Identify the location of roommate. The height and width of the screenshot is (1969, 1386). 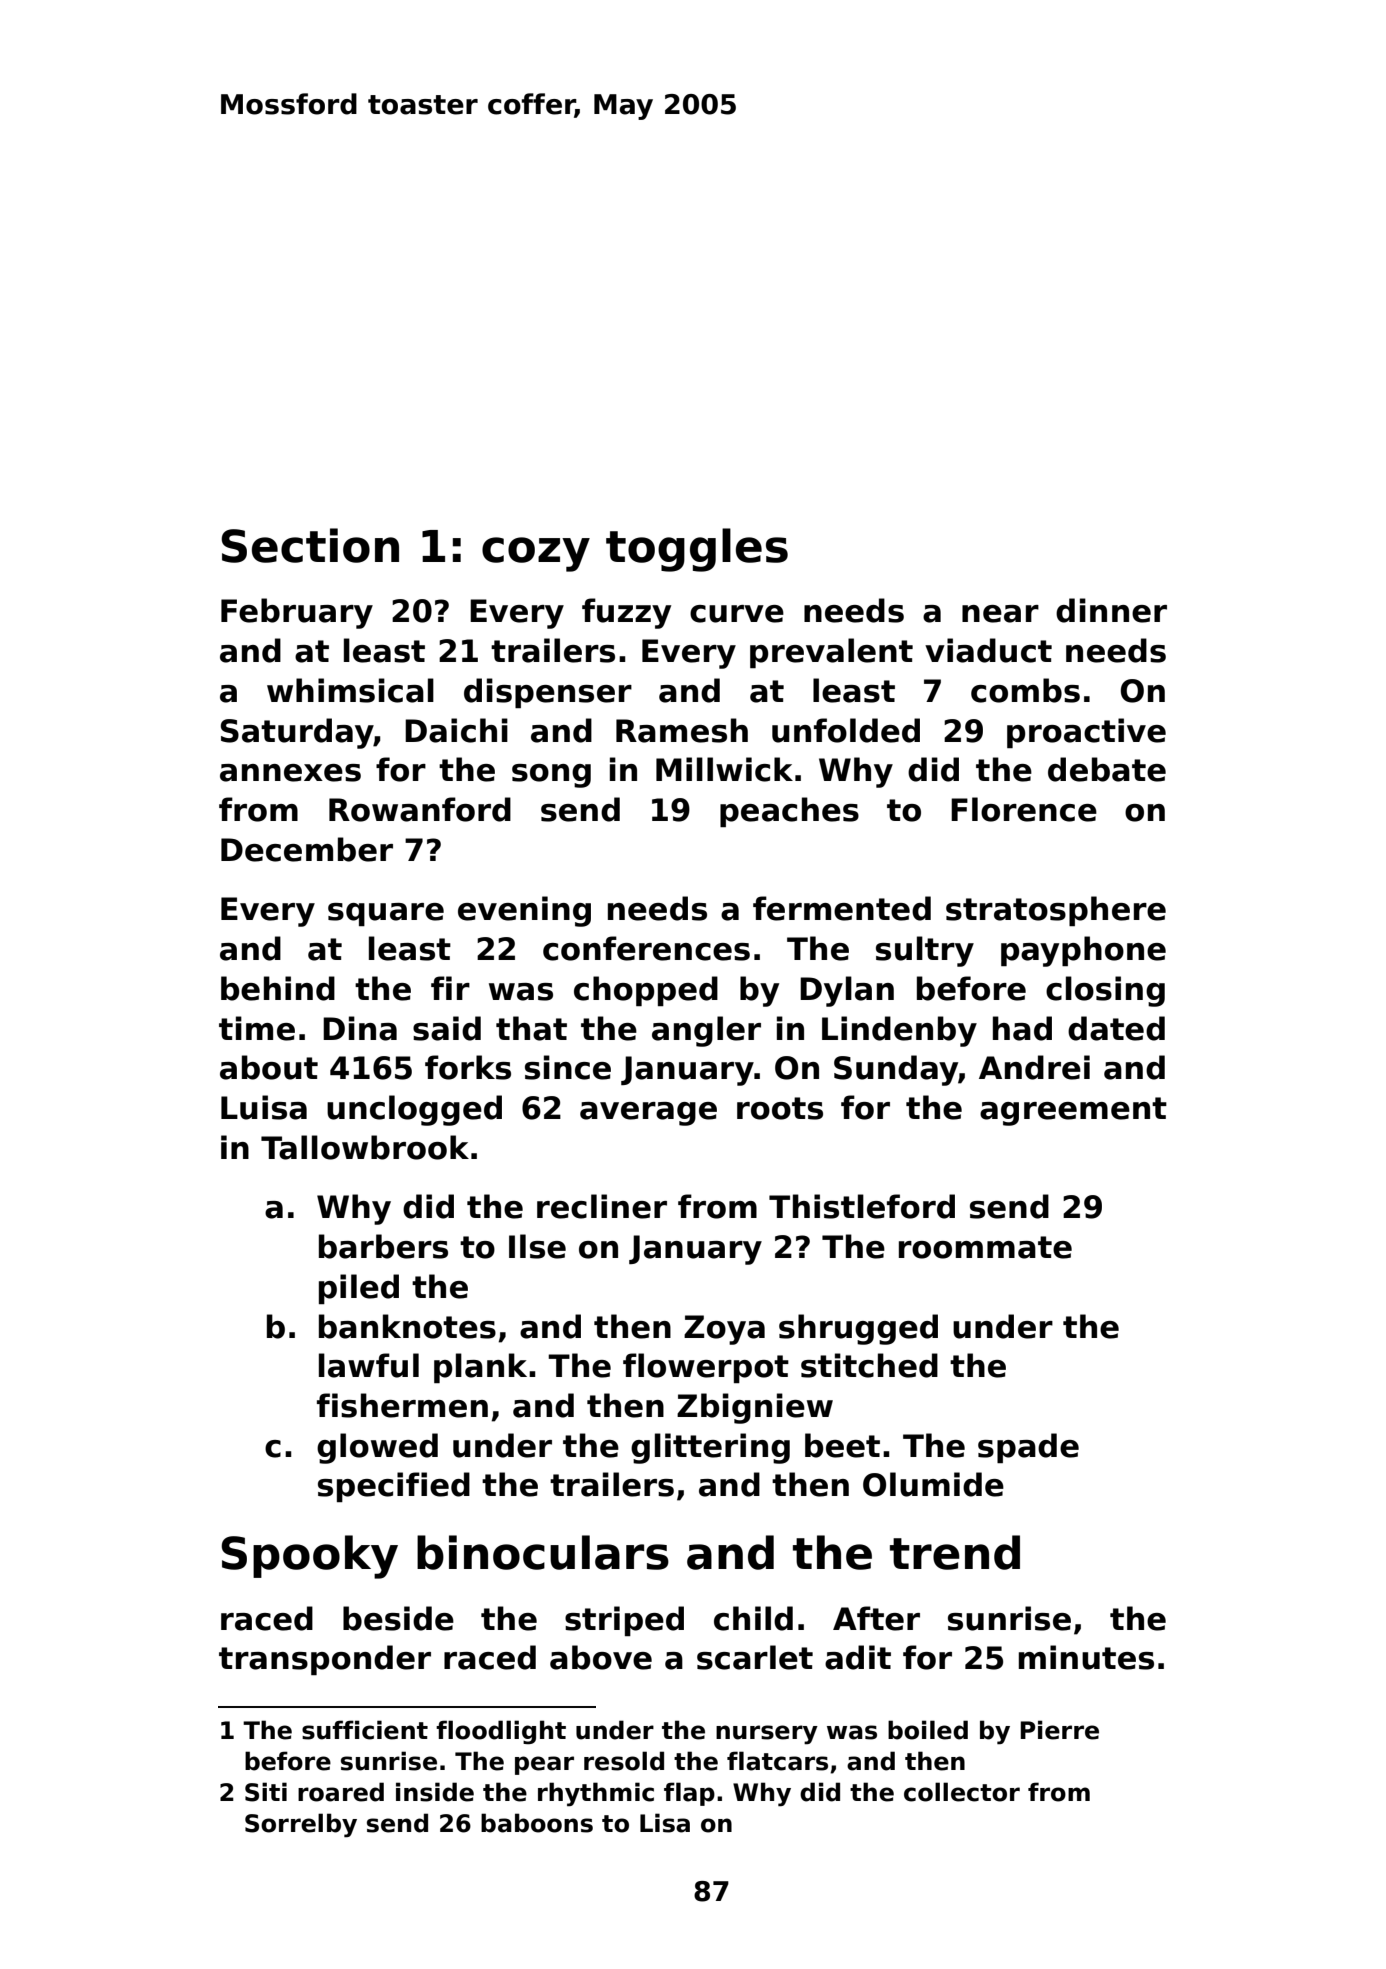
(985, 1247).
